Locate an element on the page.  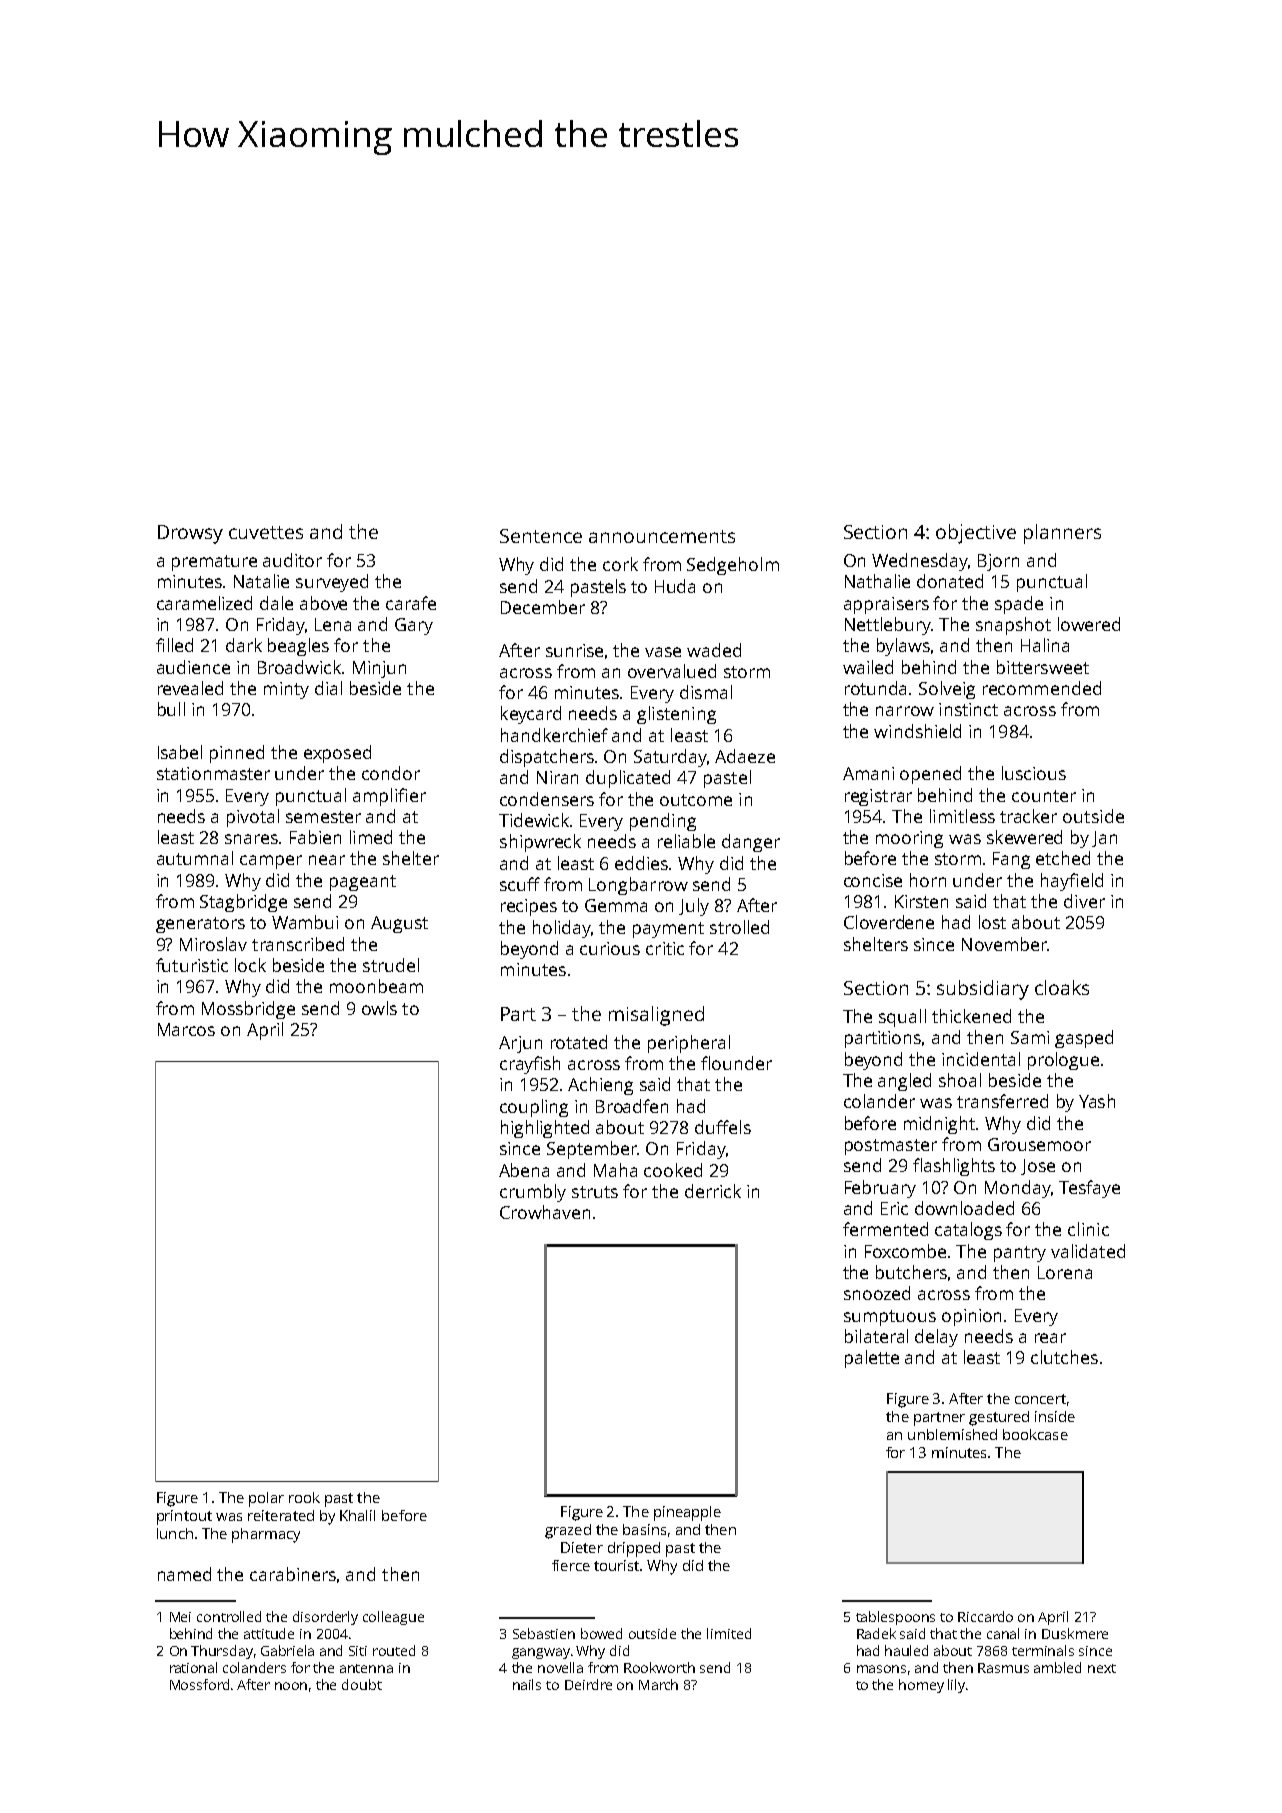
owls is located at coordinates (379, 1008).
